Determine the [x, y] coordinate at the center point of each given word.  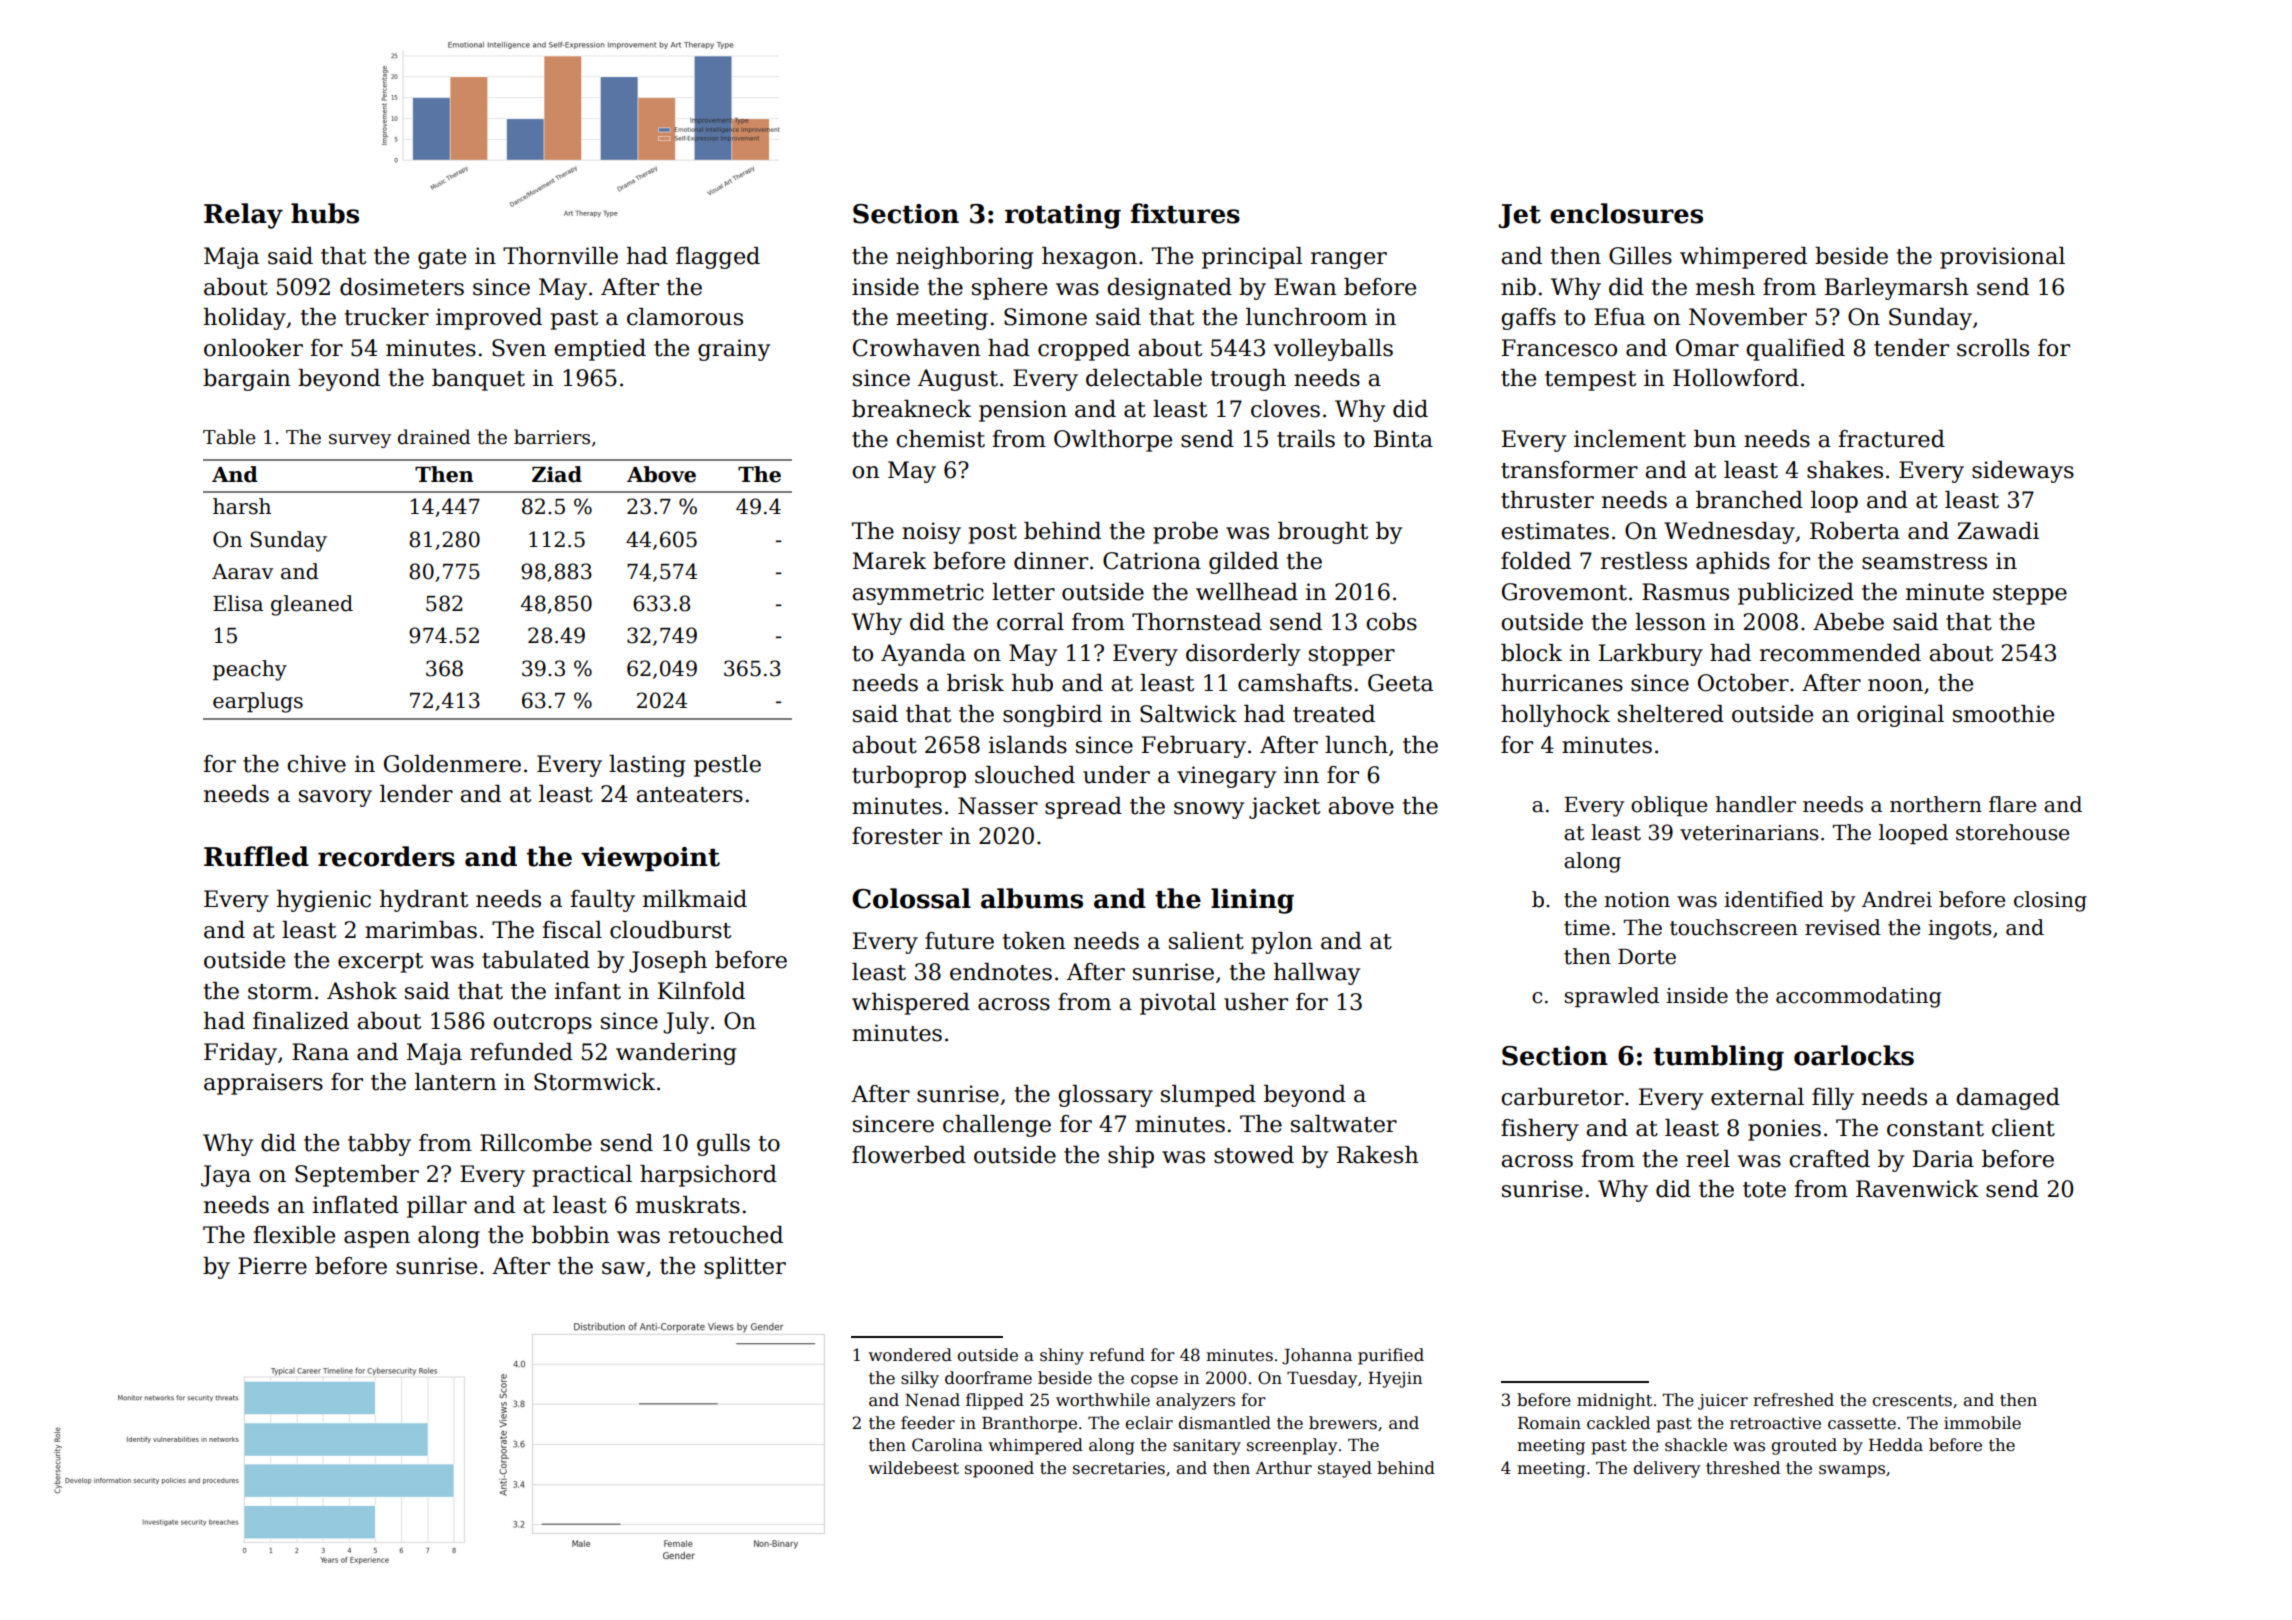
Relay [243, 216]
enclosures [1626, 213]
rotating [1063, 216]
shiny [1062, 1356]
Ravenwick [1917, 1189]
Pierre [272, 1266]
